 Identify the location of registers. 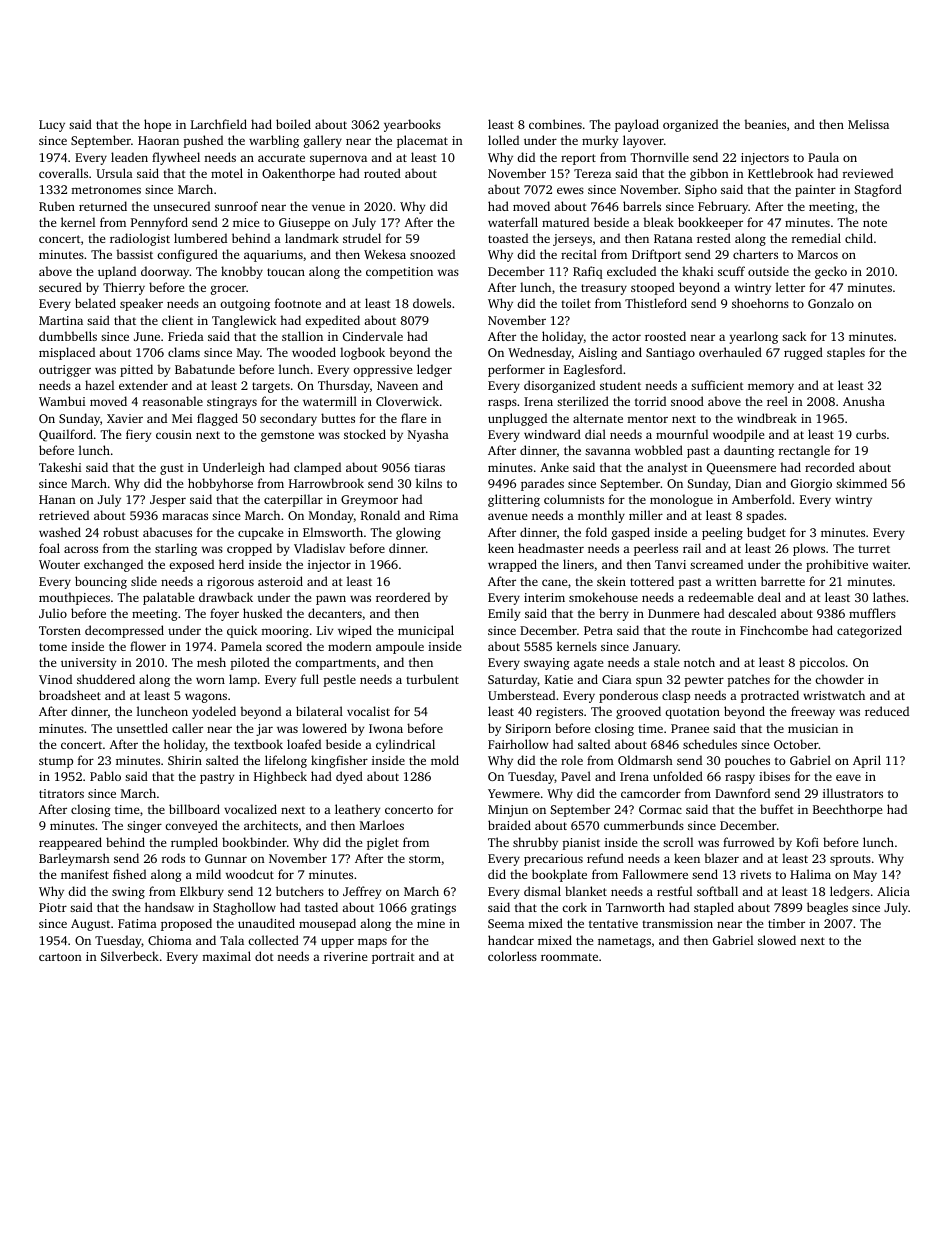
(559, 713).
